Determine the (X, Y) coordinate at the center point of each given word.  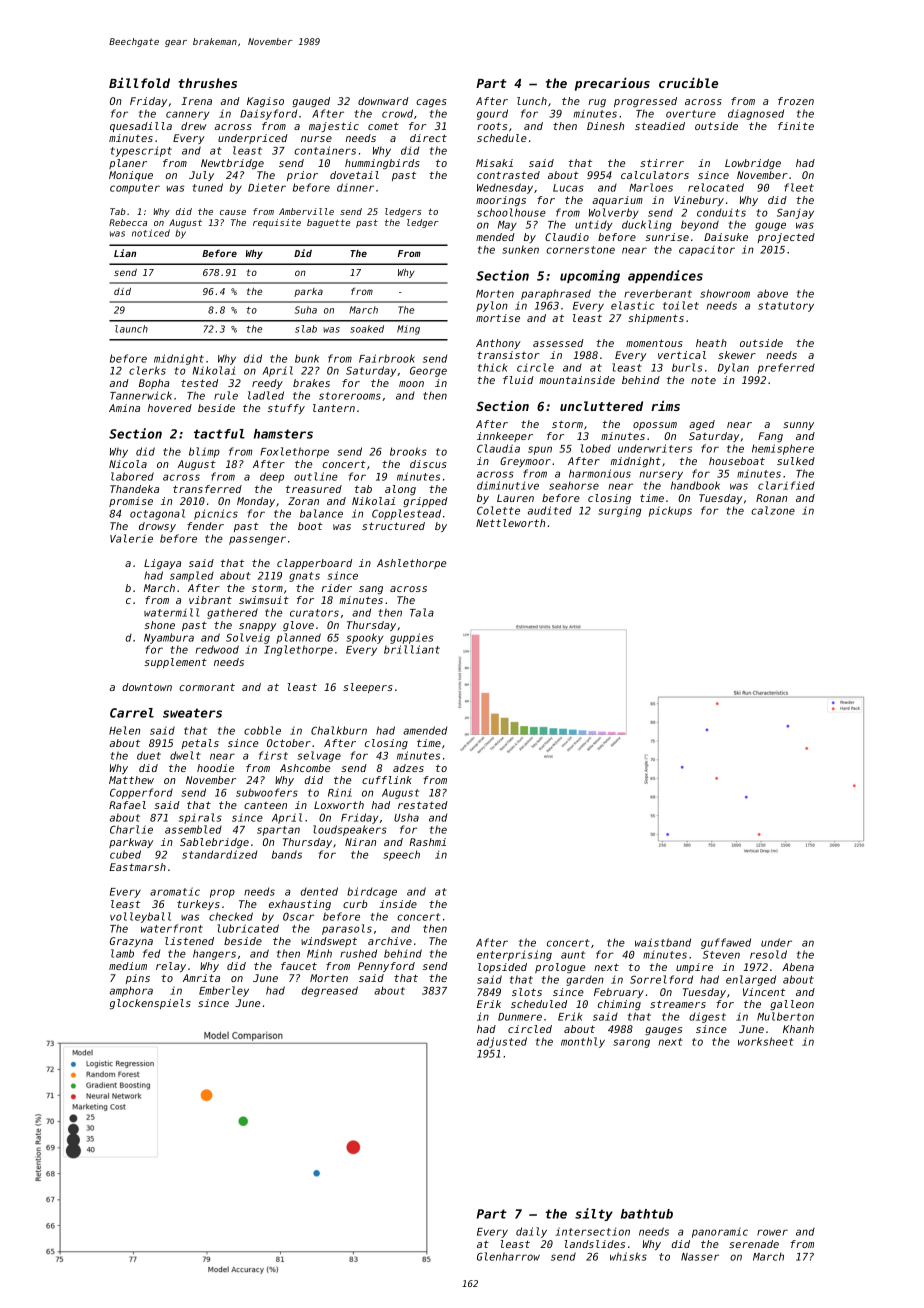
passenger (257, 540)
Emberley (224, 991)
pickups (670, 511)
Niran (360, 842)
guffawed (726, 943)
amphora (131, 991)
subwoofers (267, 792)
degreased (330, 991)
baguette (328, 223)
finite (796, 126)
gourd (492, 114)
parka (308, 292)
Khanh (798, 1029)
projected (786, 238)
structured (393, 526)
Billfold (139, 83)
